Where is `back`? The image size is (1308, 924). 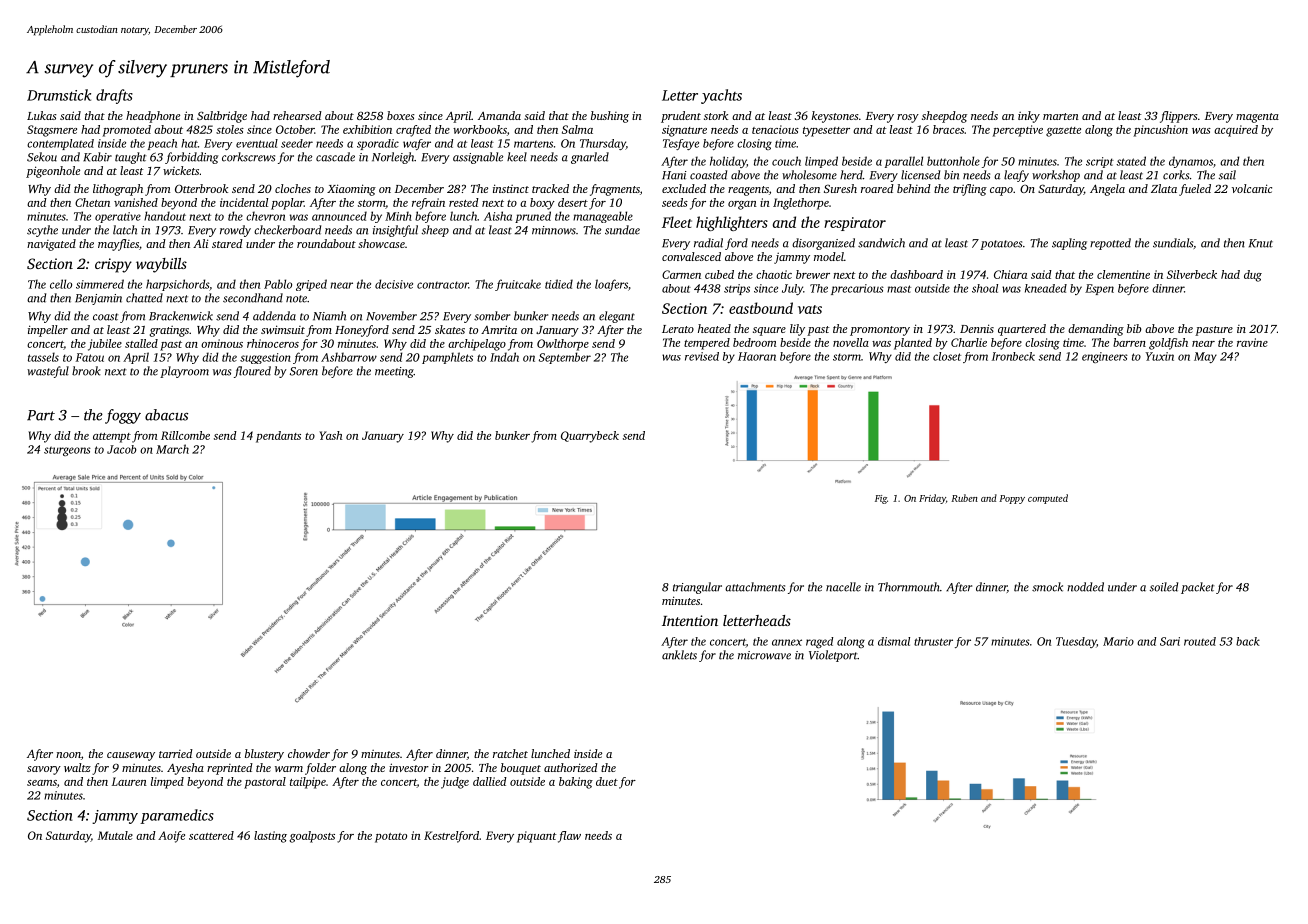
back is located at coordinates (1248, 641).
